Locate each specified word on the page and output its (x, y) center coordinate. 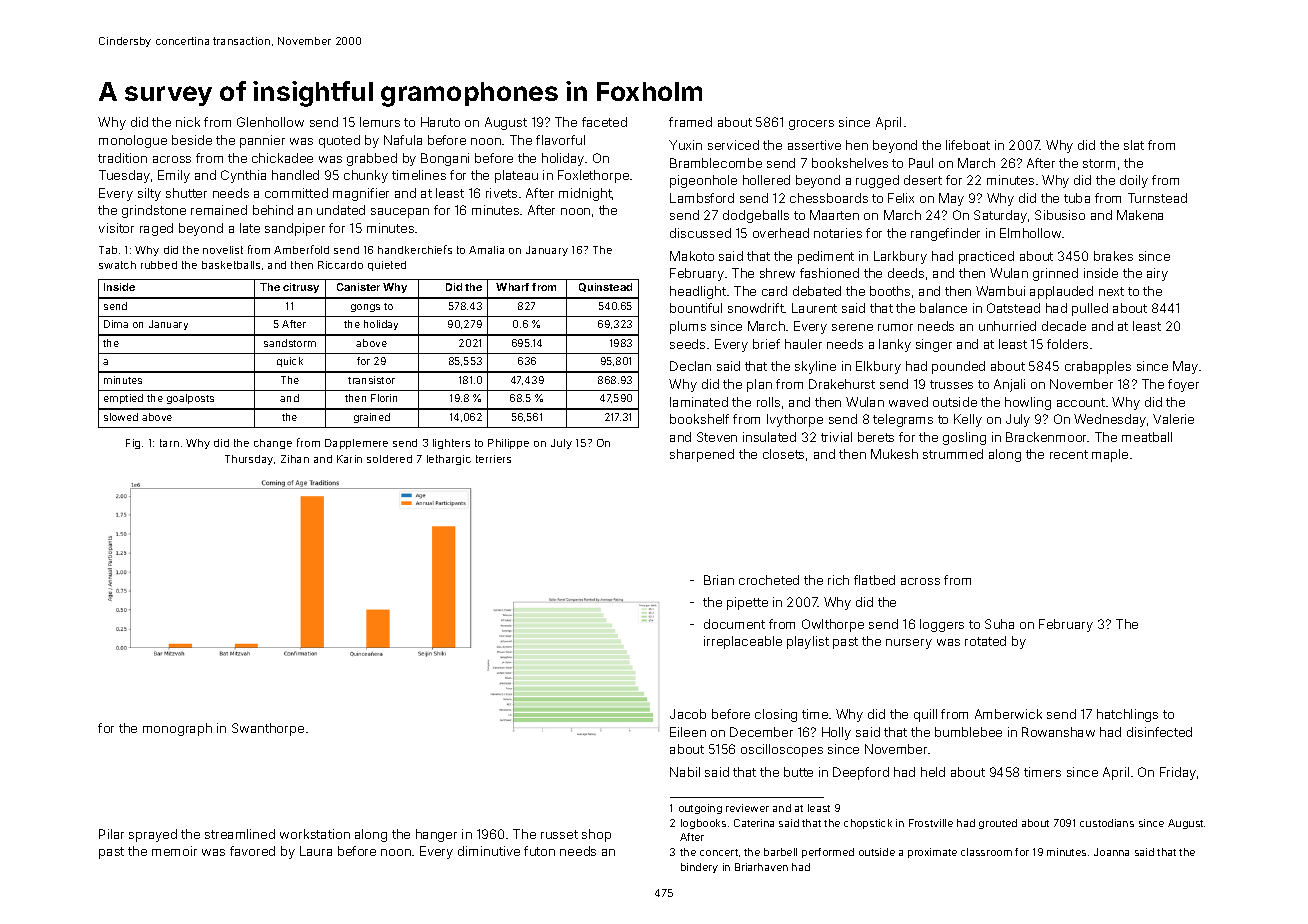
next (1111, 291)
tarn (169, 443)
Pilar (111, 834)
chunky (366, 176)
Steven (717, 437)
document (734, 624)
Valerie (1173, 419)
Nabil (685, 772)
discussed (700, 233)
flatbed (874, 580)
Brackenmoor (1047, 437)
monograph (177, 729)
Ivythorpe (795, 420)
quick (290, 362)
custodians (1107, 823)
